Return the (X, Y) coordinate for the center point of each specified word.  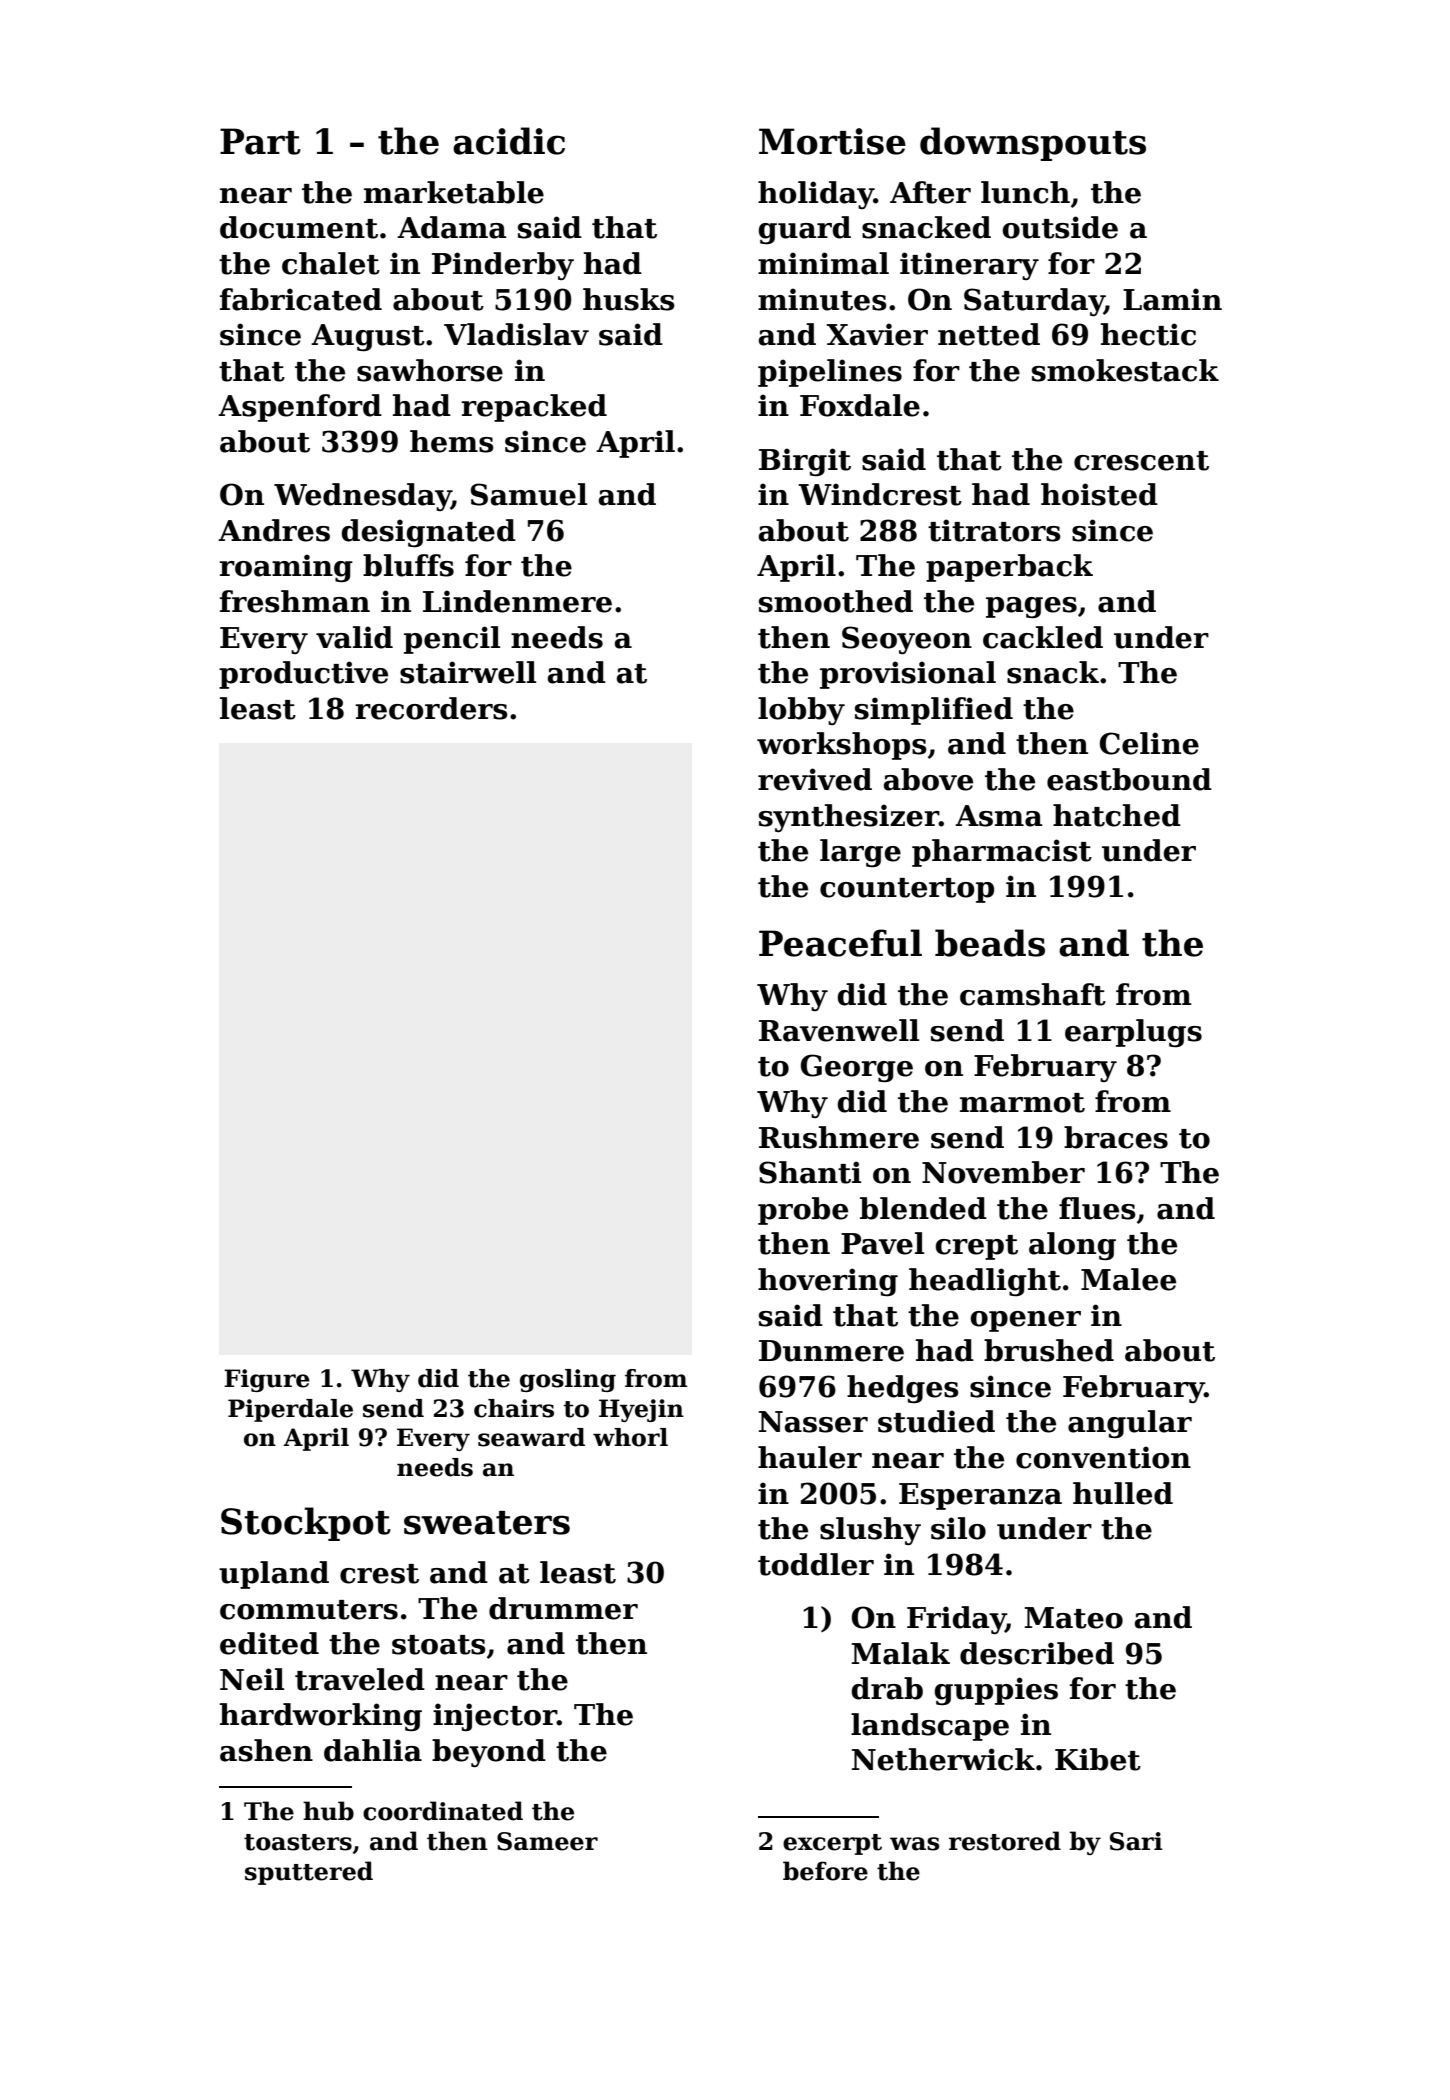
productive (303, 675)
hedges (903, 1389)
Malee (1128, 1279)
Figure (267, 1380)
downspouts (1033, 144)
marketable (454, 192)
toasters (298, 1842)
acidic (509, 141)
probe (803, 1211)
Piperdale (290, 1410)
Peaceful (840, 943)
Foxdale (860, 405)
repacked (534, 408)
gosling (568, 1380)
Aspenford (300, 408)
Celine (1149, 743)
